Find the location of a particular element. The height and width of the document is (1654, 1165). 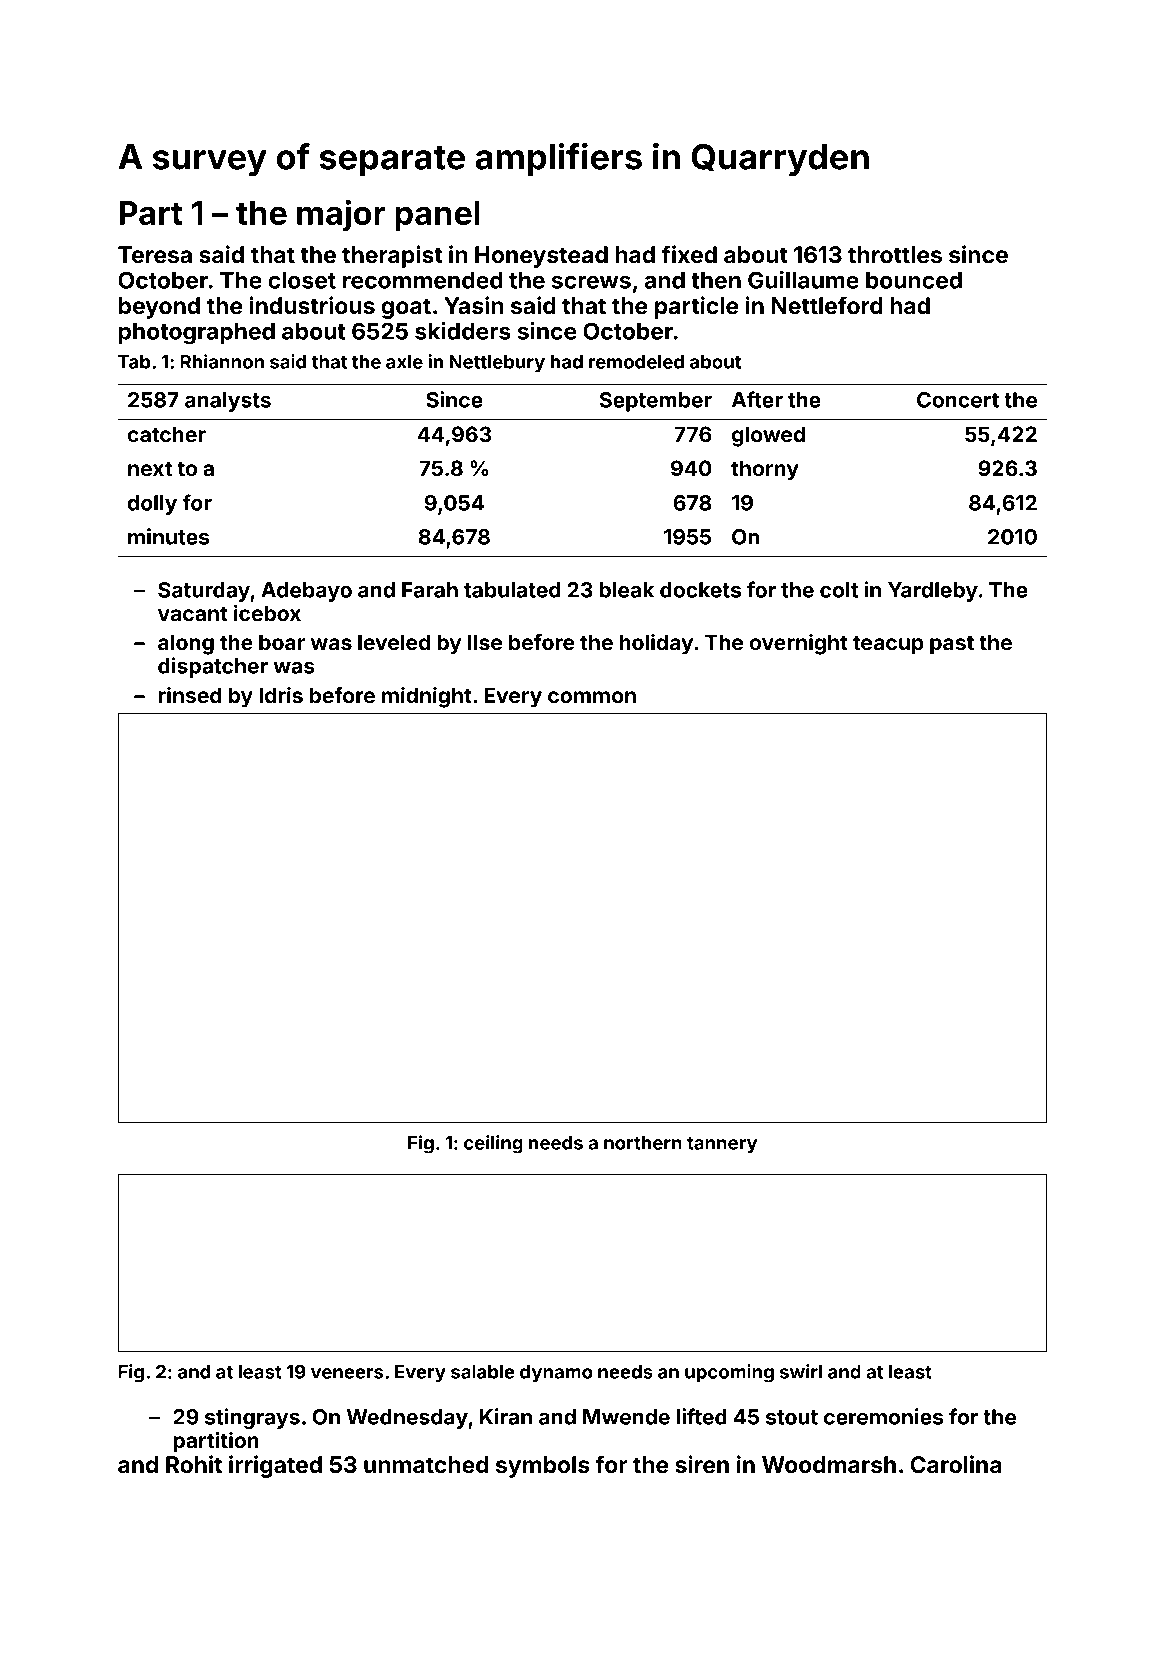

throttles is located at coordinates (895, 255).
